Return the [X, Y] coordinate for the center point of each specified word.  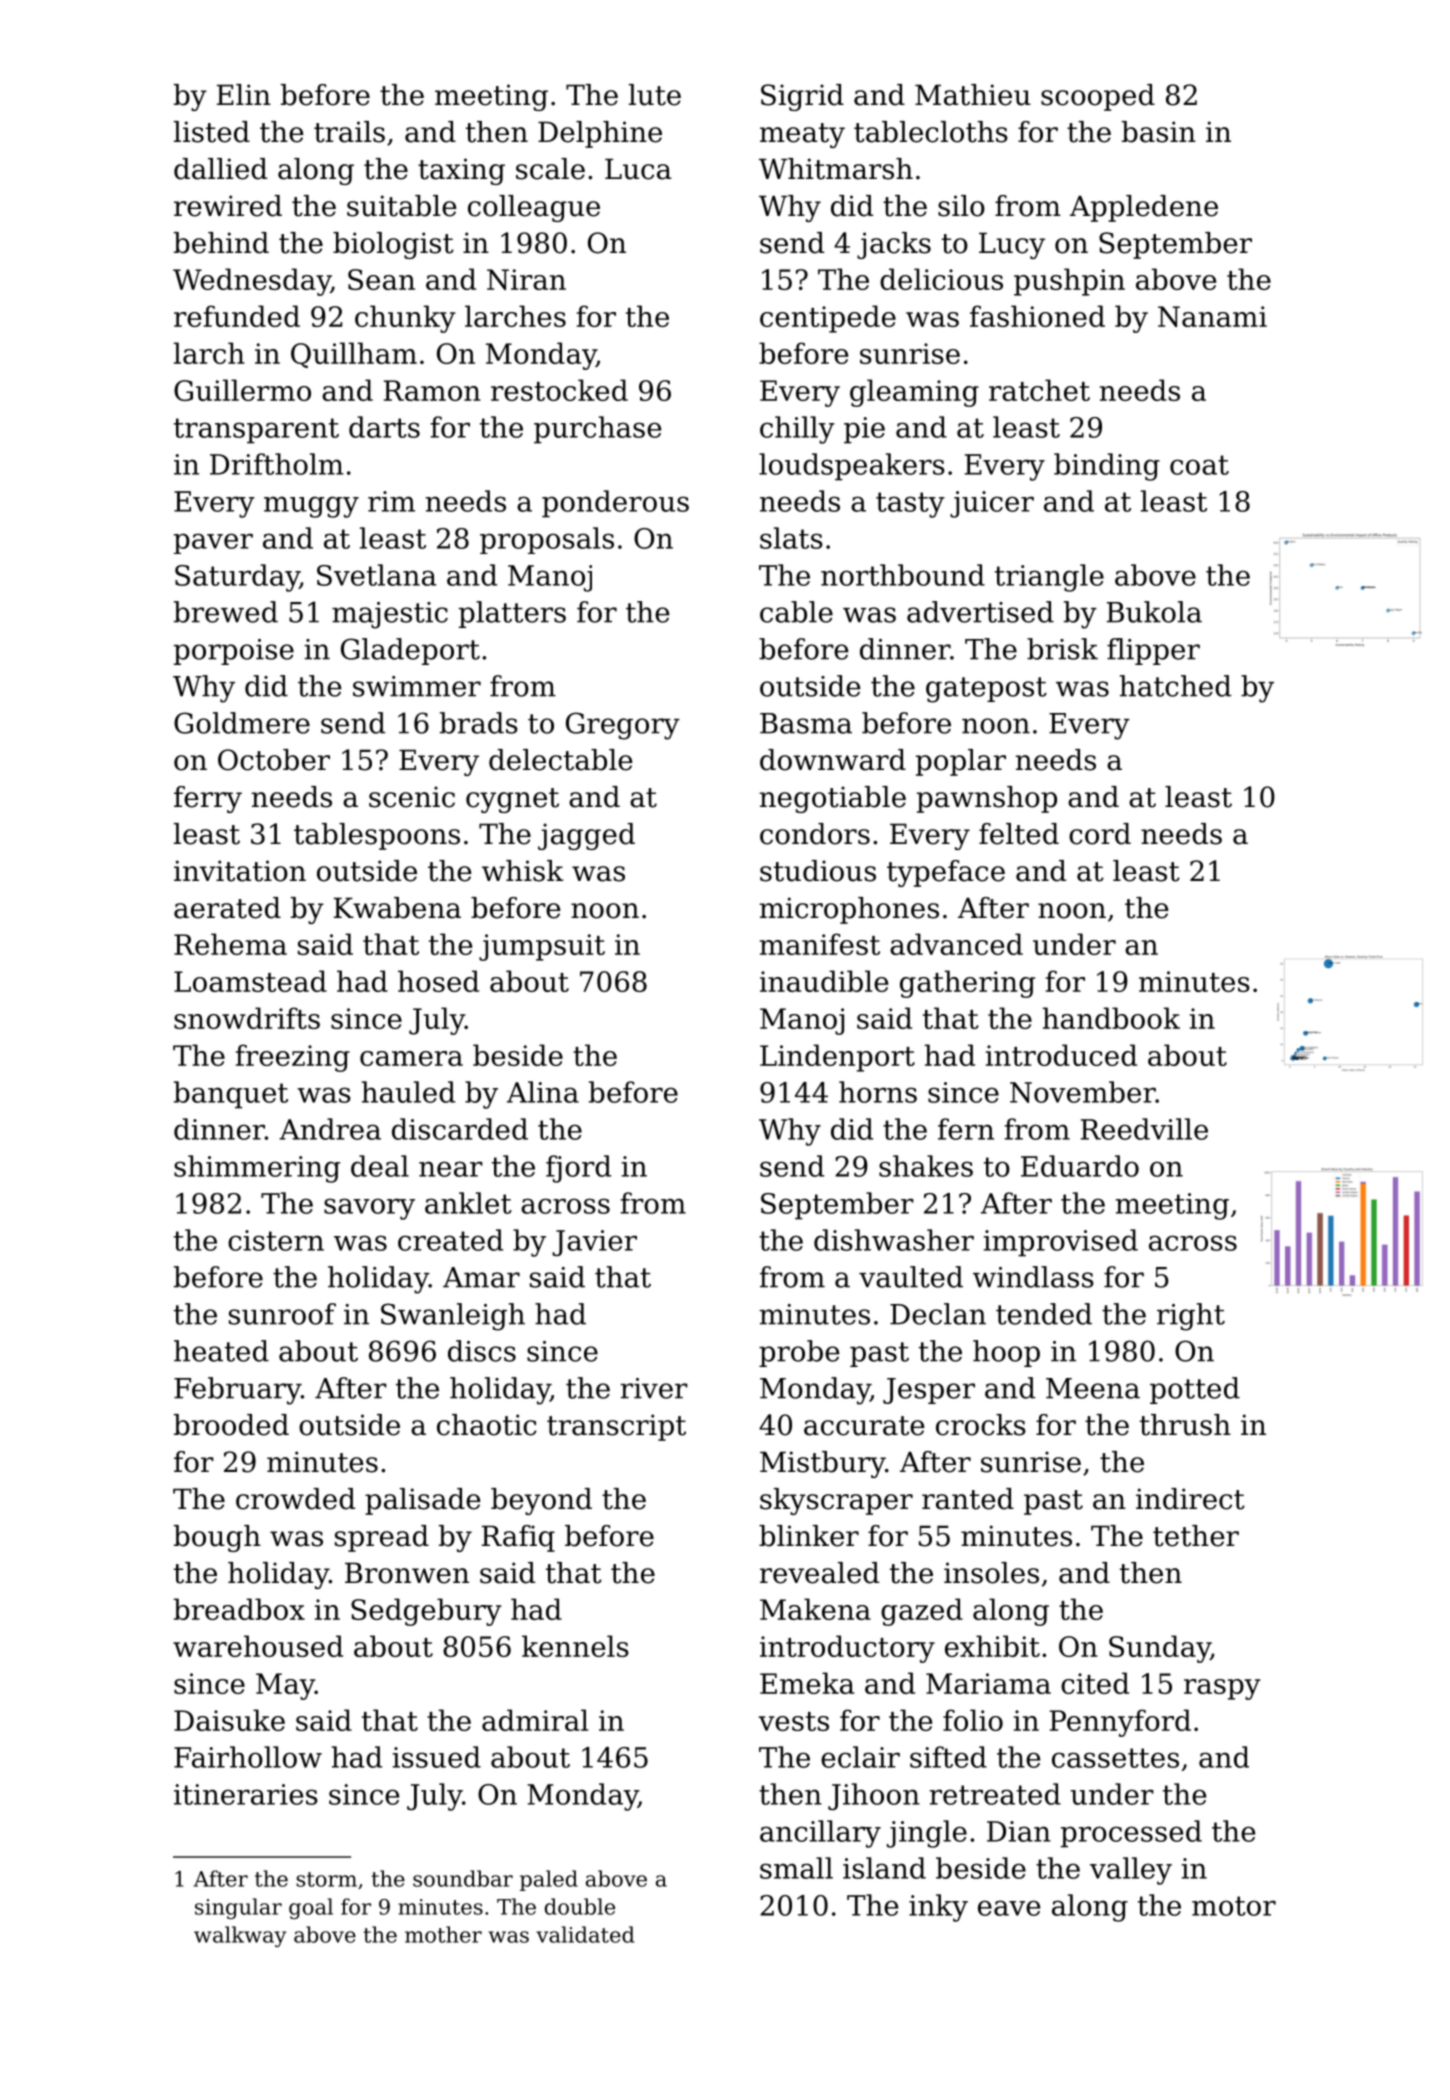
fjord [578, 1169]
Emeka [807, 1683]
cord [1100, 834]
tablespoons [377, 836]
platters [512, 614]
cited [1095, 1683]
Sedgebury [426, 1612]
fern [966, 1129]
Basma [806, 723]
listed [212, 132]
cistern [276, 1240]
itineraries [246, 1794]
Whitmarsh [836, 169]
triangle [1049, 578]
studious [818, 871]
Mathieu [973, 95]
